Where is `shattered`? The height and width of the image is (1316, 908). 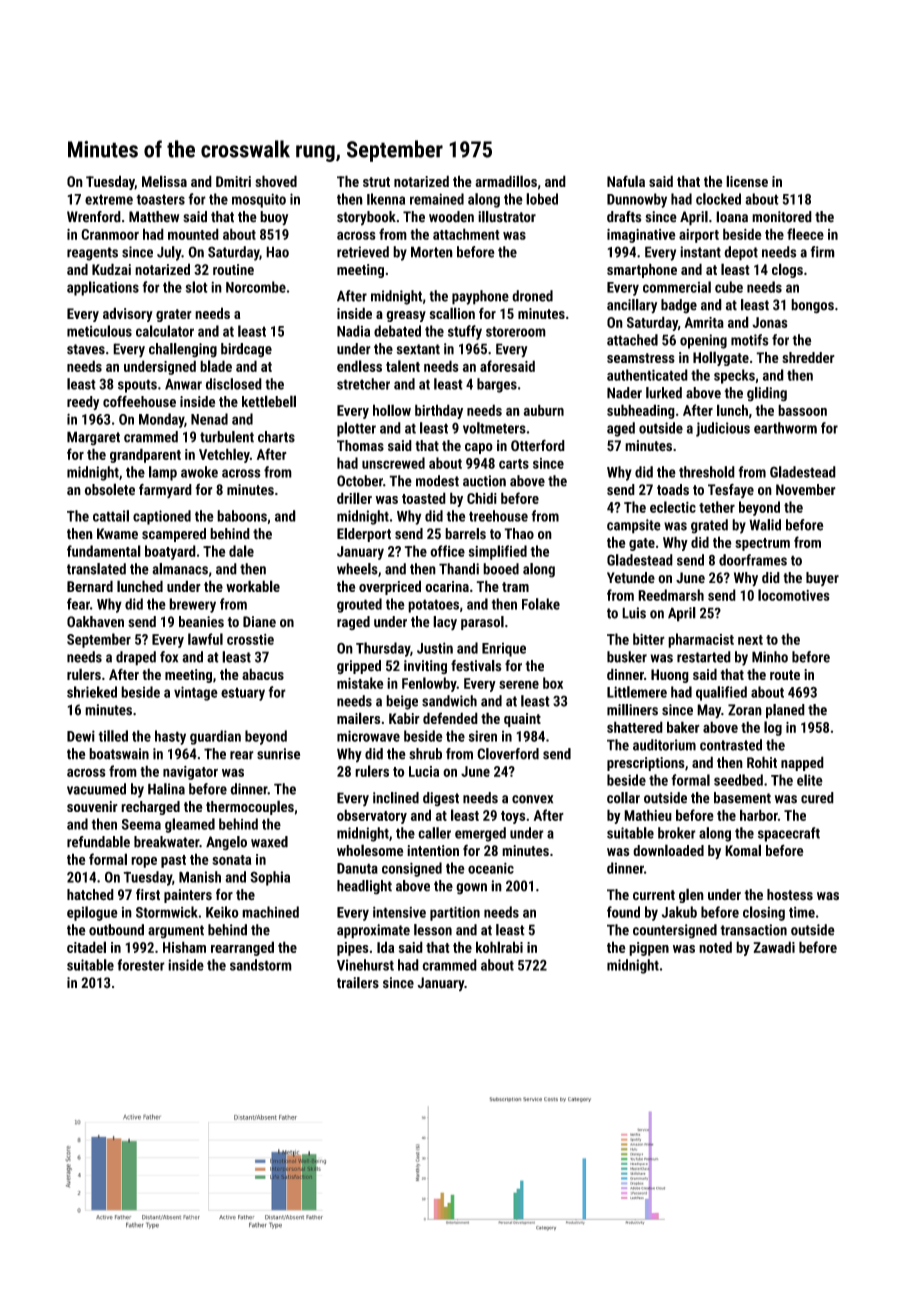
shattered is located at coordinates (635, 727).
